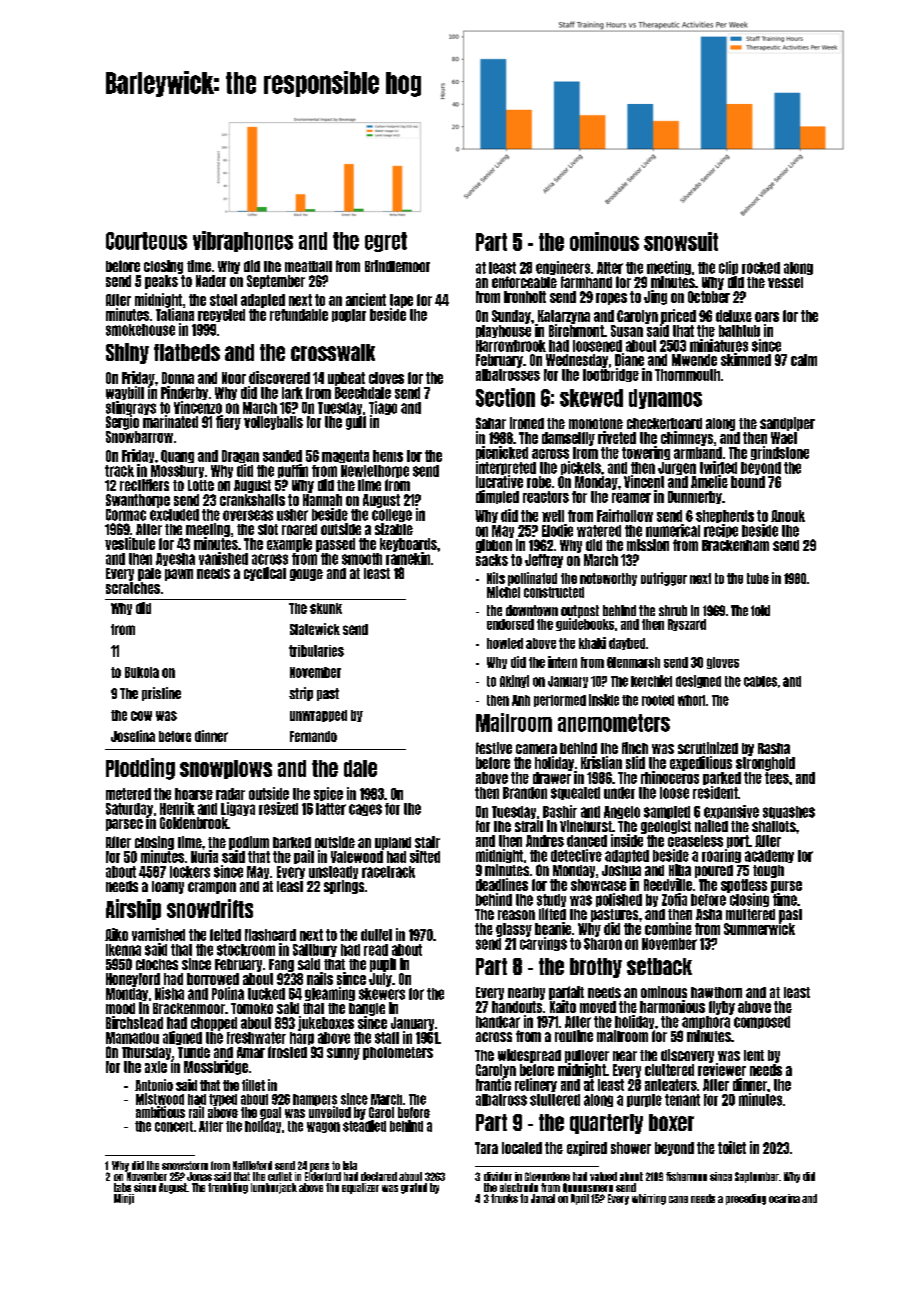 This screenshot has width=924, height=1308. Describe the element at coordinates (635, 762) in the screenshot. I see `slid` at that location.
